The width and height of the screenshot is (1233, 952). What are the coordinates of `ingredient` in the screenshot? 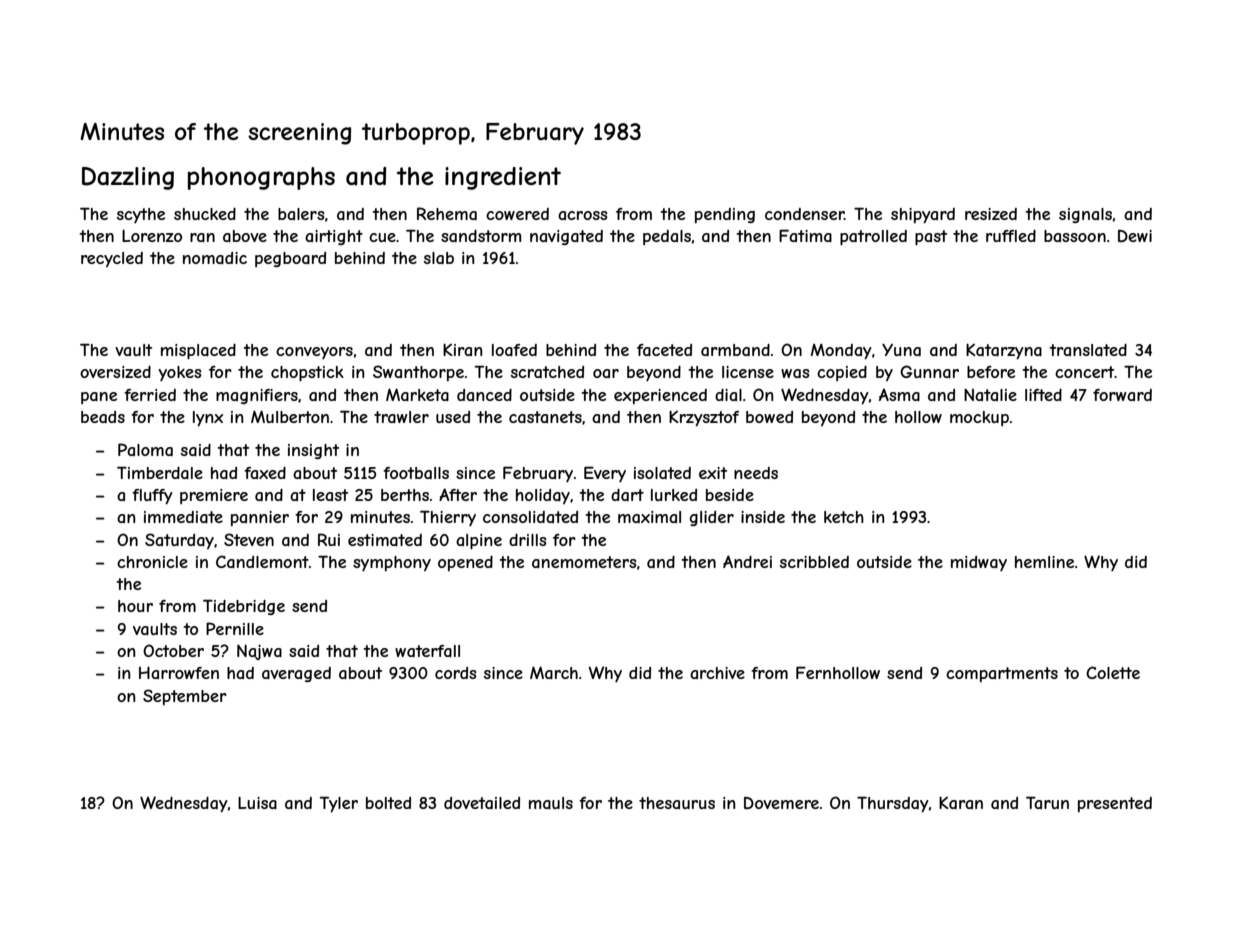 It's located at (503, 178).
